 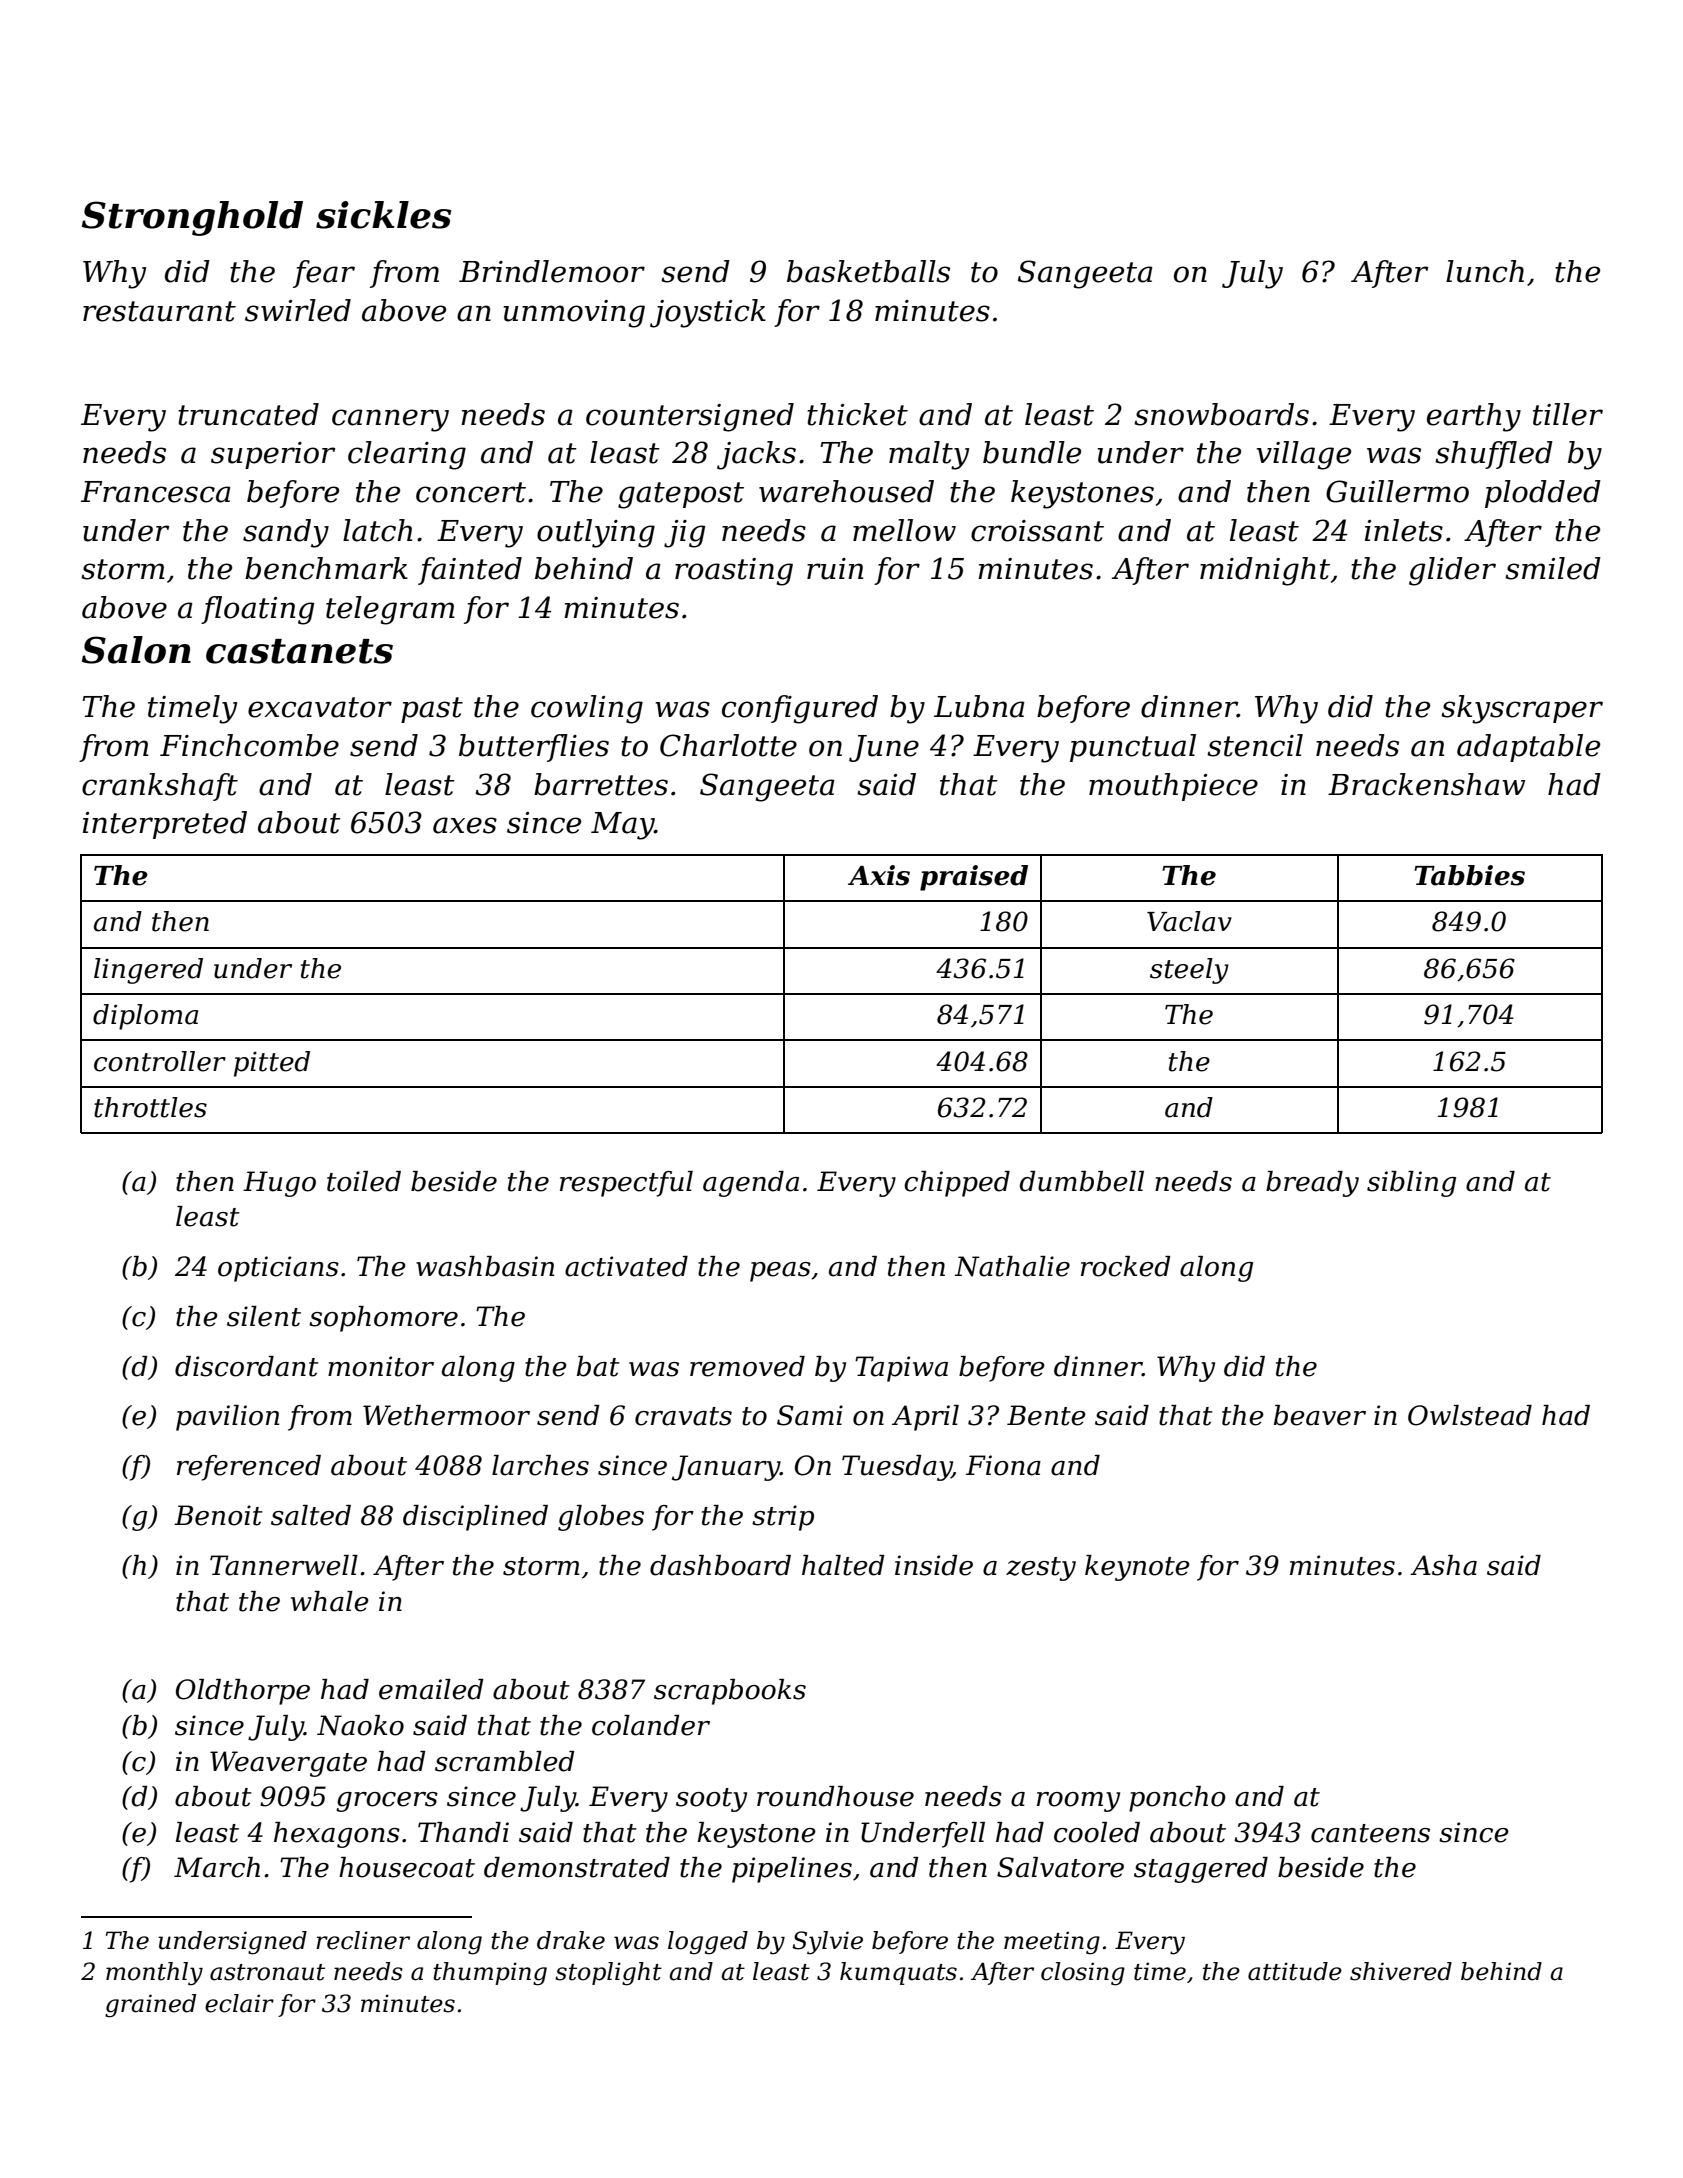 I want to click on dumbbell, so click(x=1082, y=1181).
